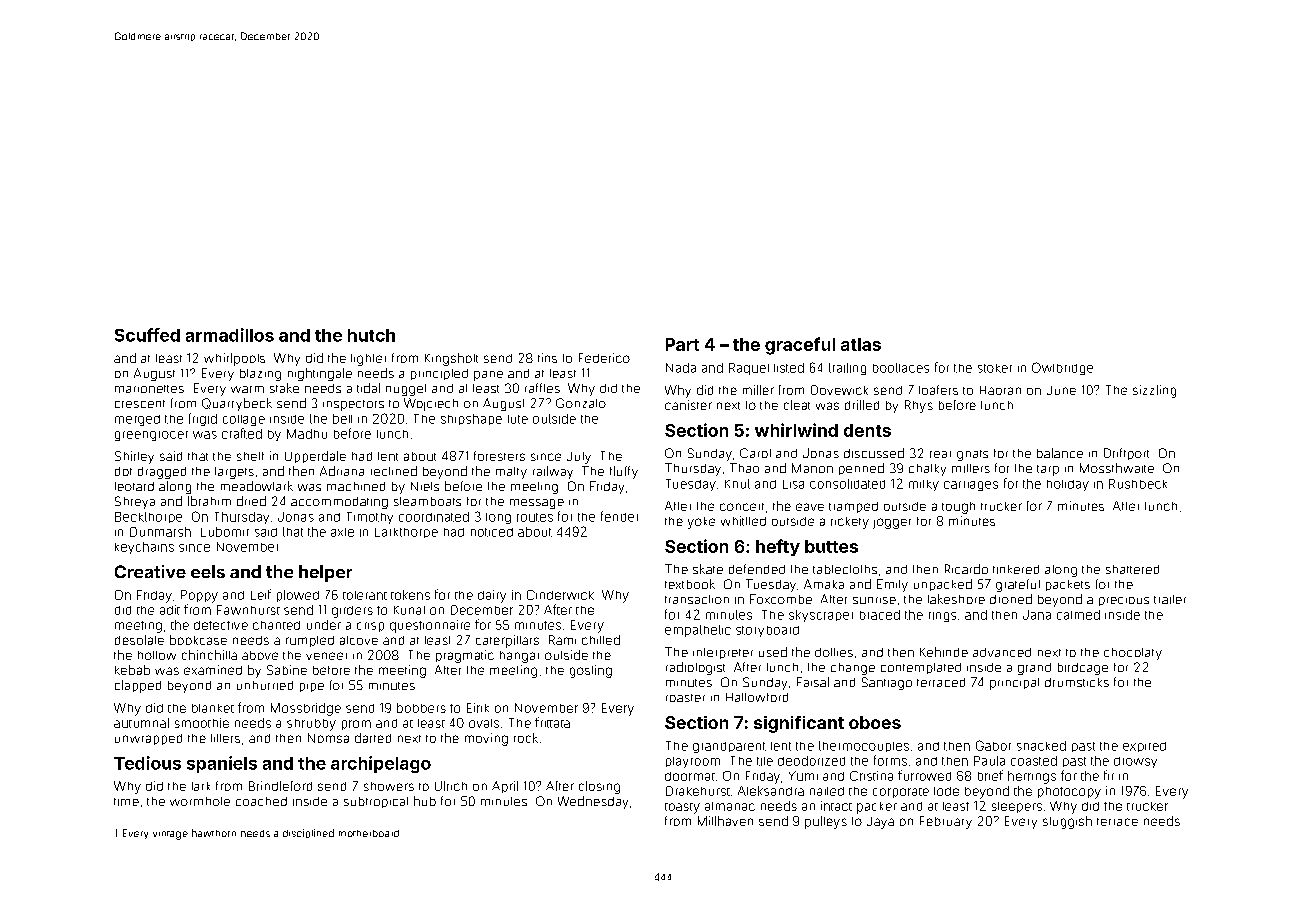 The height and width of the page is (924, 1308). What do you see at coordinates (800, 346) in the page?
I see `graceful` at bounding box center [800, 346].
